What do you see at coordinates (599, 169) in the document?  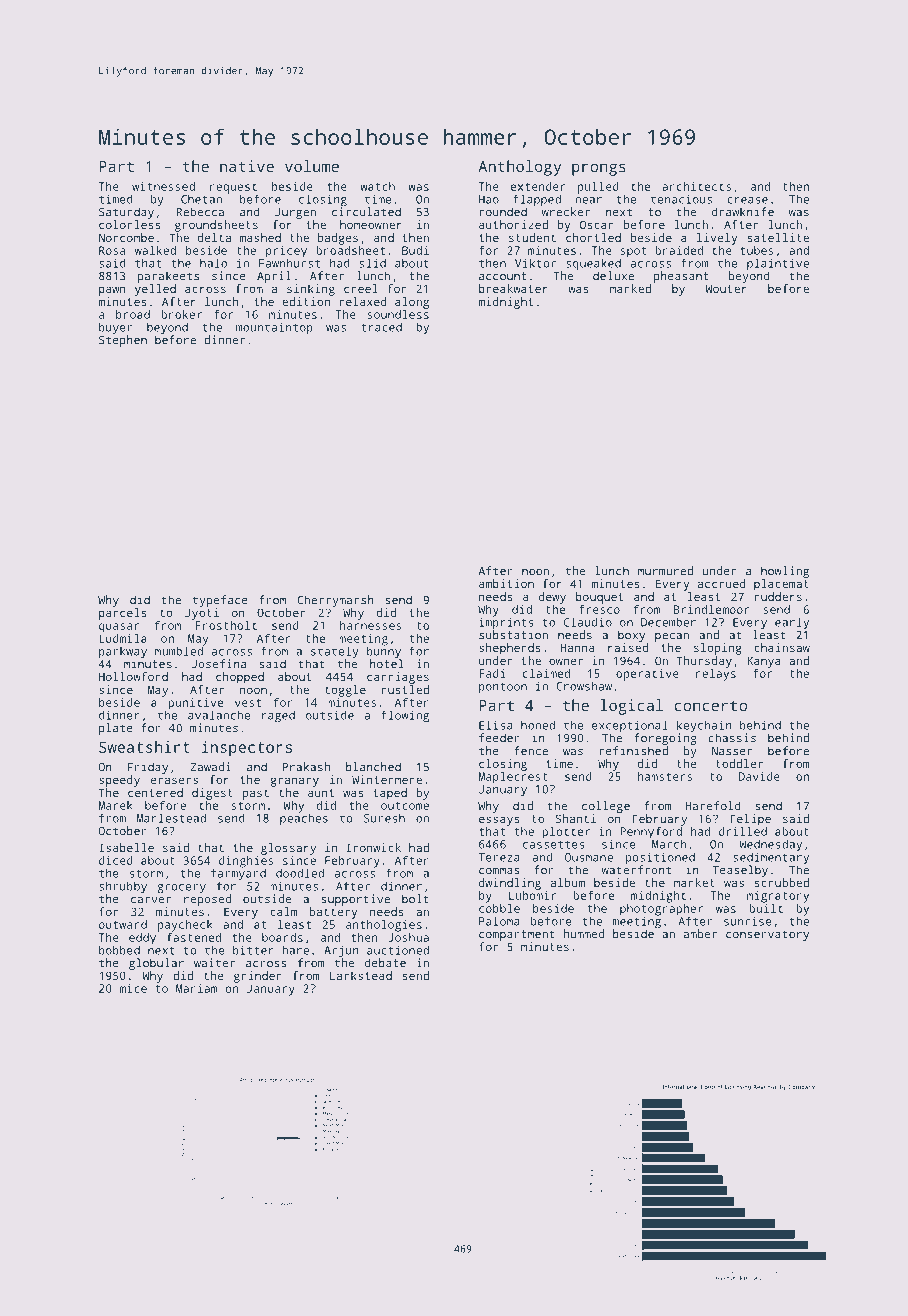 I see `prongs` at bounding box center [599, 169].
